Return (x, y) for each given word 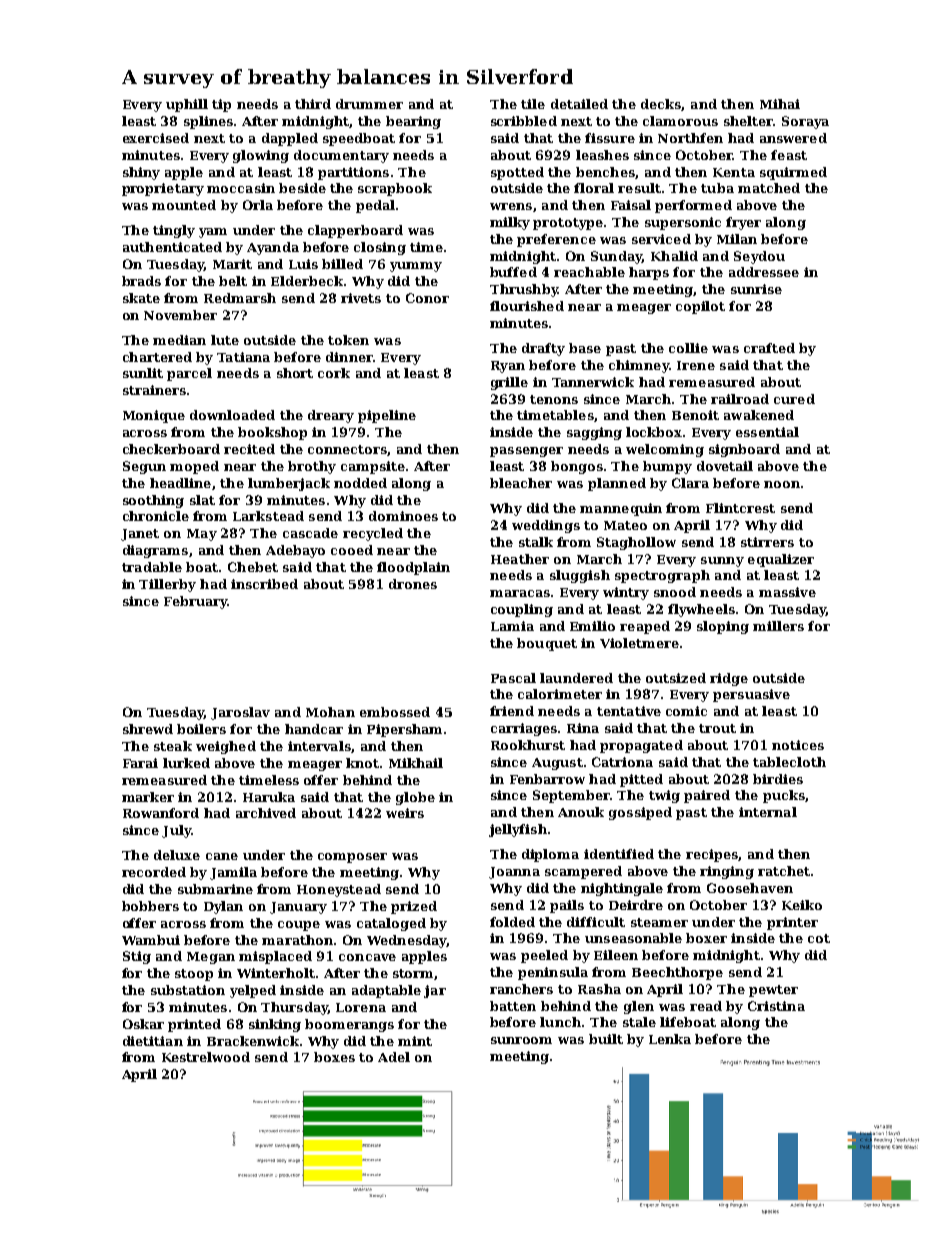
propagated (641, 746)
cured (794, 399)
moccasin (241, 188)
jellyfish (518, 830)
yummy (416, 267)
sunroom (521, 1040)
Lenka (670, 1039)
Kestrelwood (206, 1057)
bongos (577, 467)
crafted (769, 348)
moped (194, 467)
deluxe (177, 855)
